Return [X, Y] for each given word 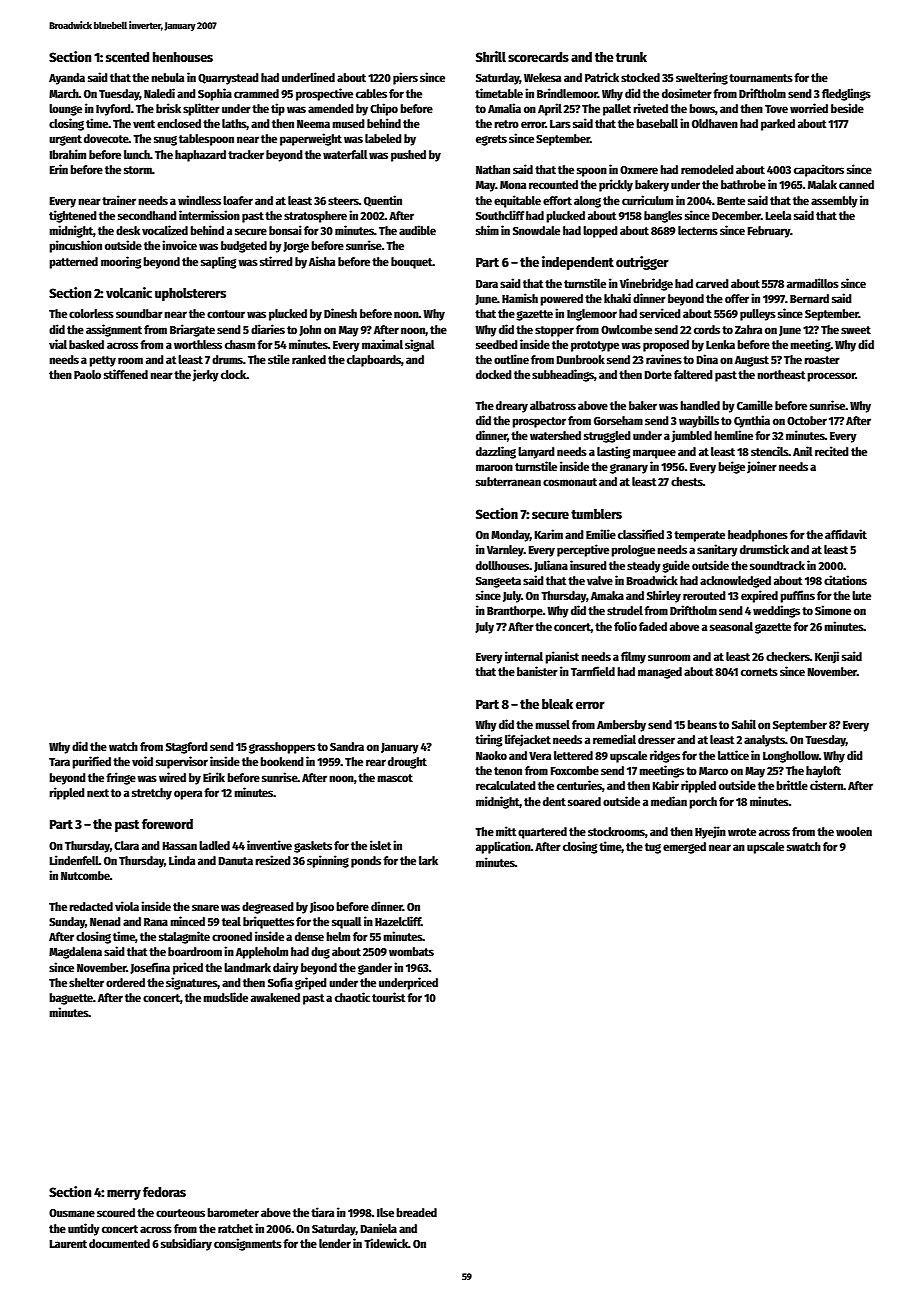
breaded [416, 1212]
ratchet [235, 1228]
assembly [834, 202]
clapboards [374, 361]
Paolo [87, 374]
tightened [73, 216]
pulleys [758, 315]
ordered [125, 982]
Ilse [385, 1212]
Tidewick [386, 1243]
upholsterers [190, 294]
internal [524, 656]
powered [561, 300]
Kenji [827, 657]
